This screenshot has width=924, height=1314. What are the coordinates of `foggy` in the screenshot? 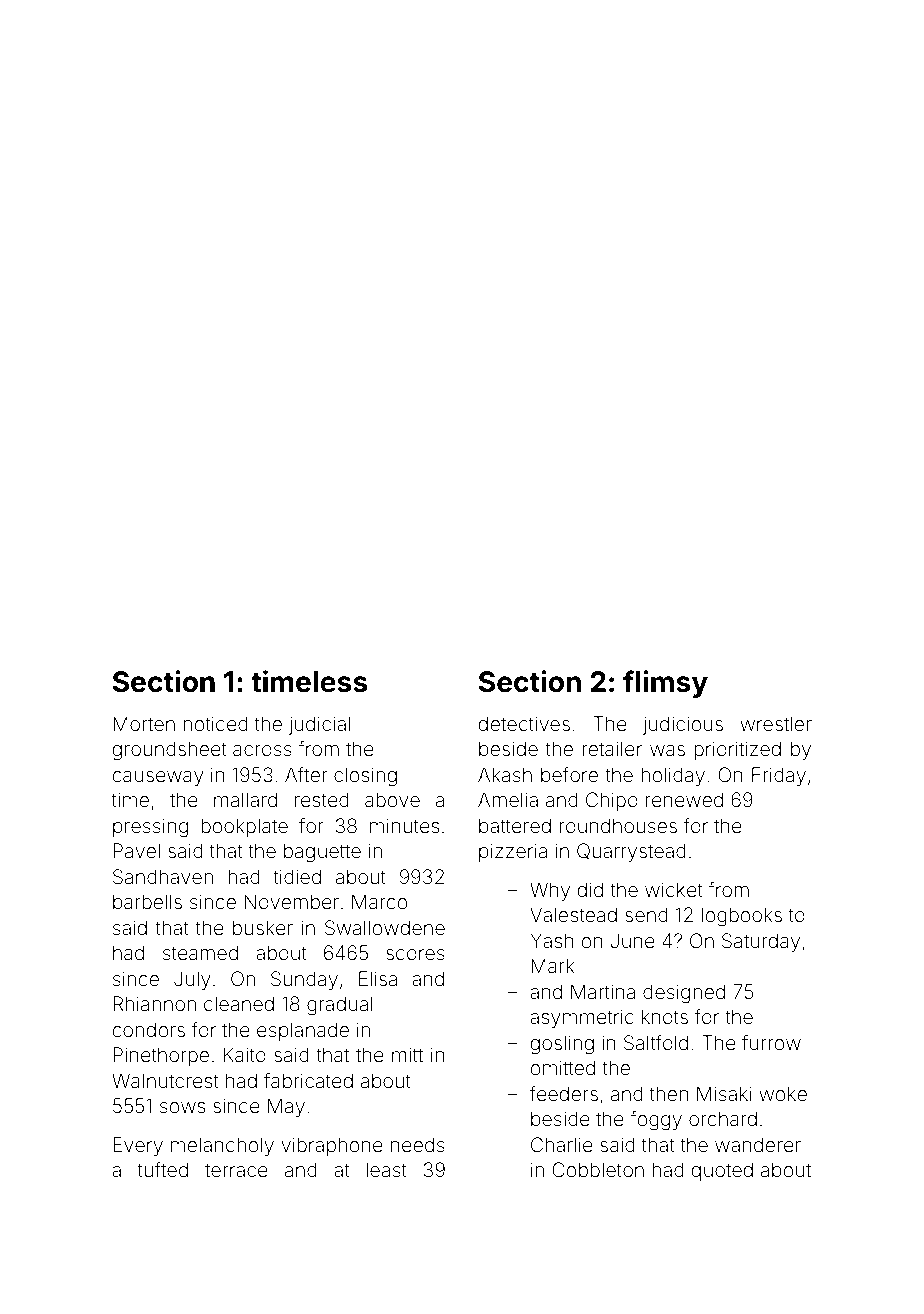 It's located at (656, 1121).
